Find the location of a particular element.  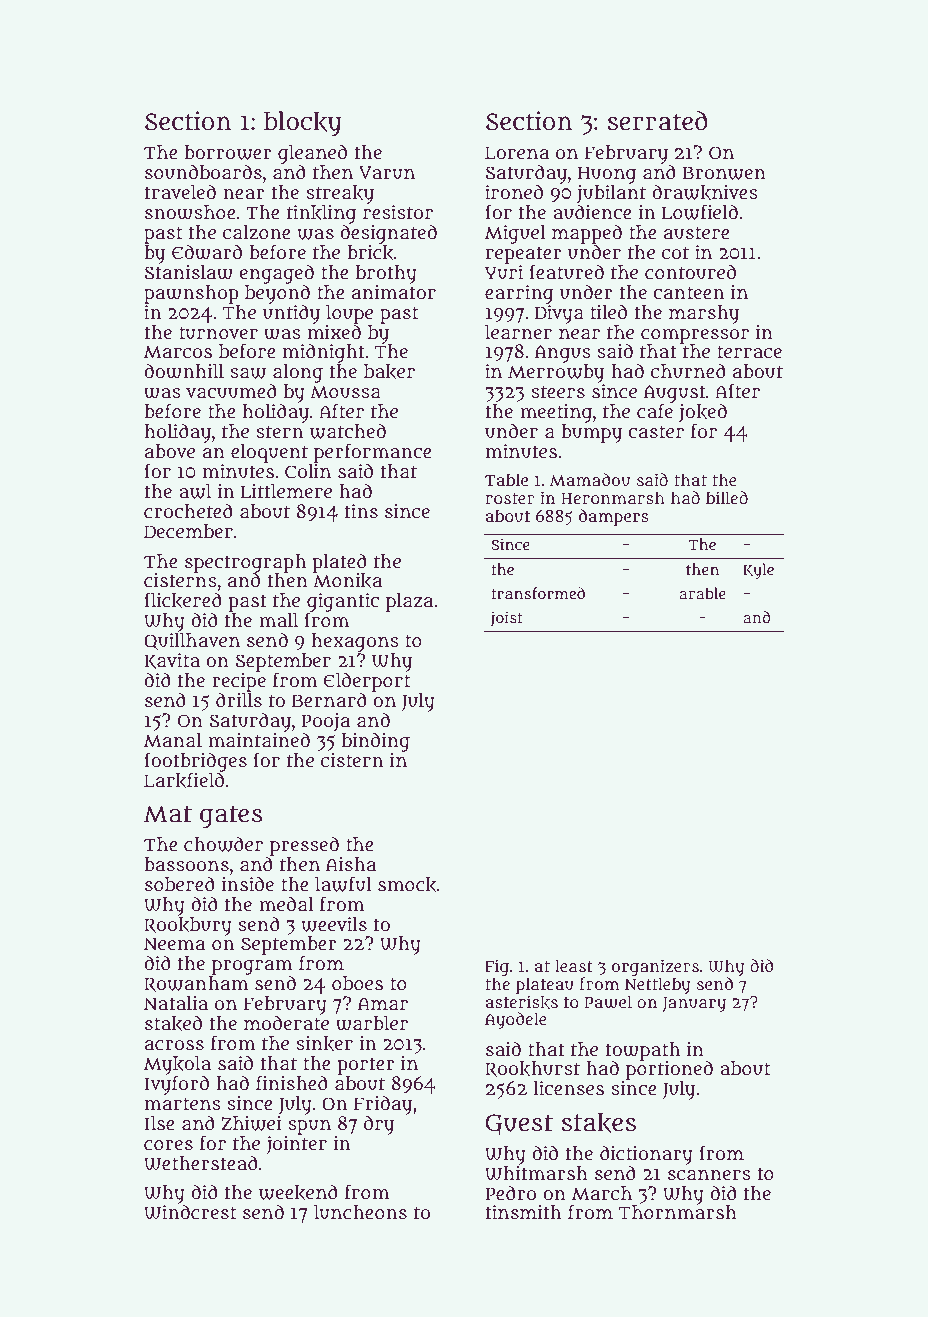

martens is located at coordinates (183, 1104).
